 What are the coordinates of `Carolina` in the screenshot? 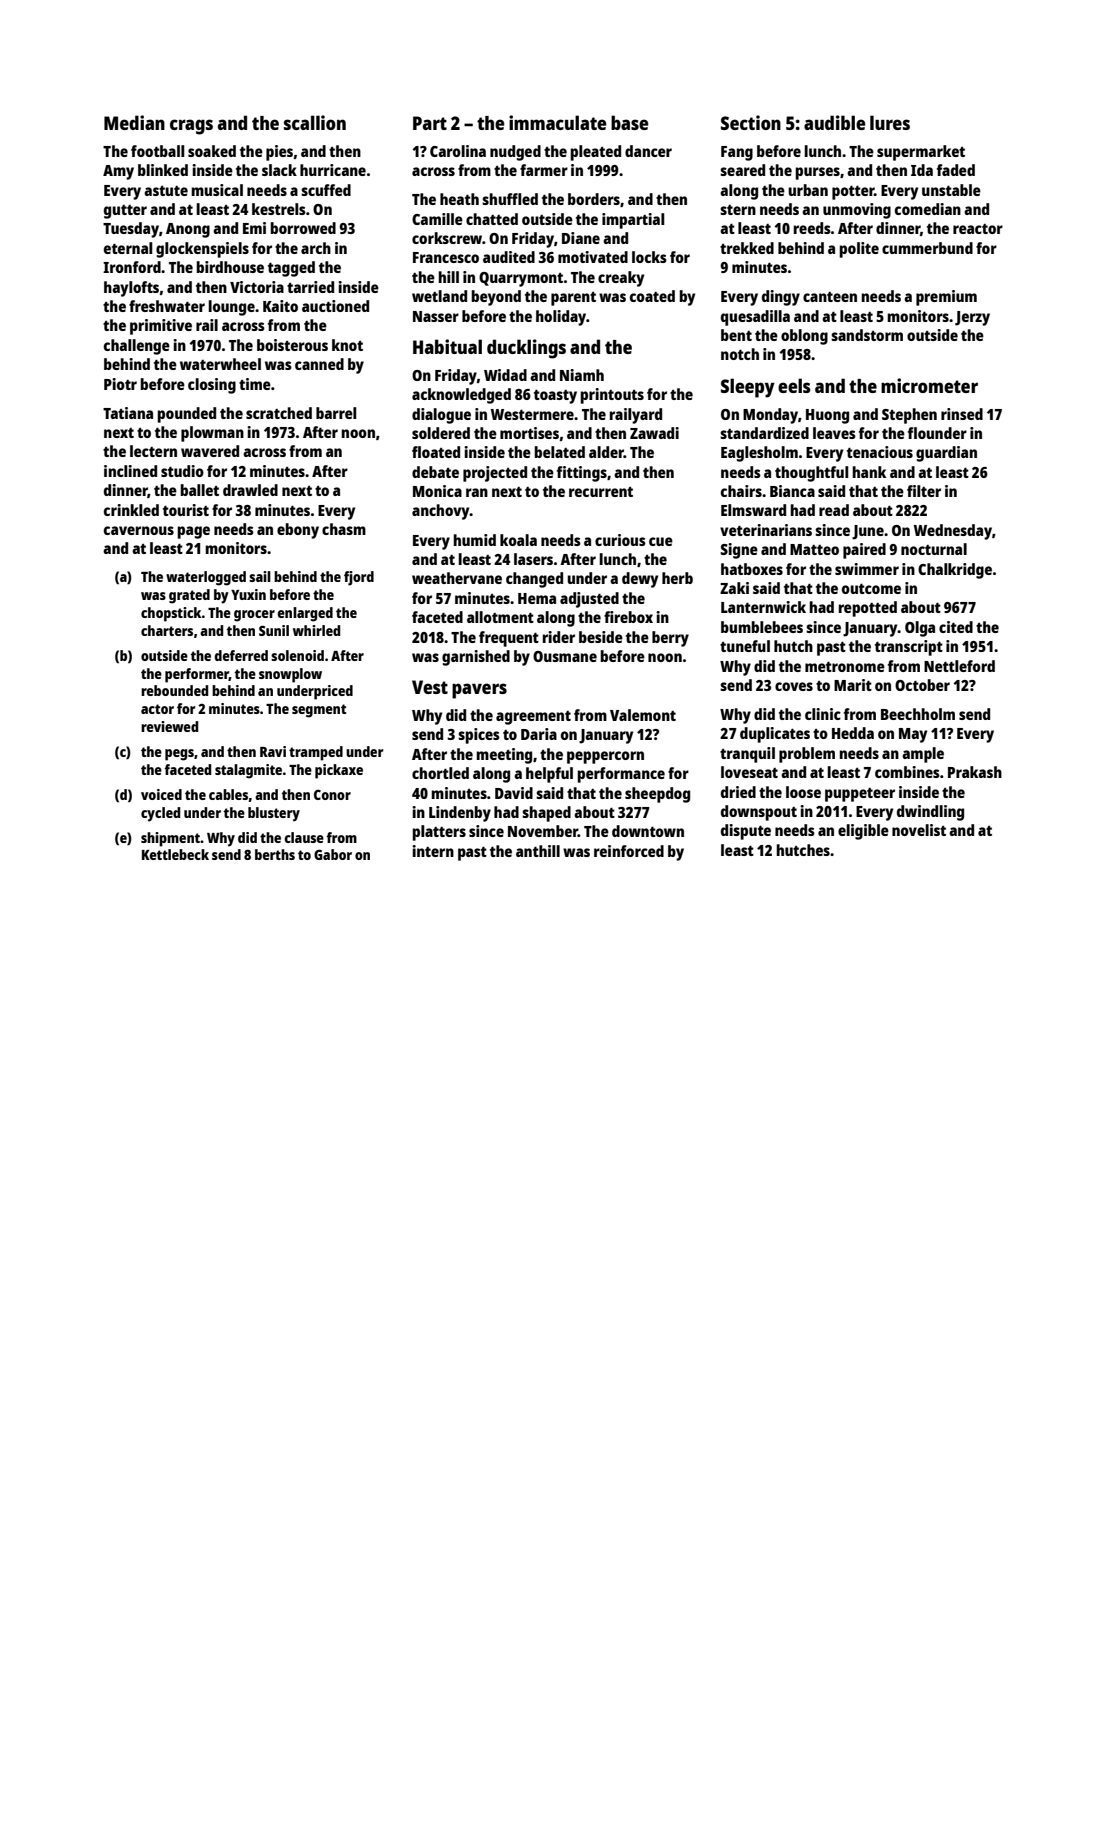 It's located at (458, 151).
